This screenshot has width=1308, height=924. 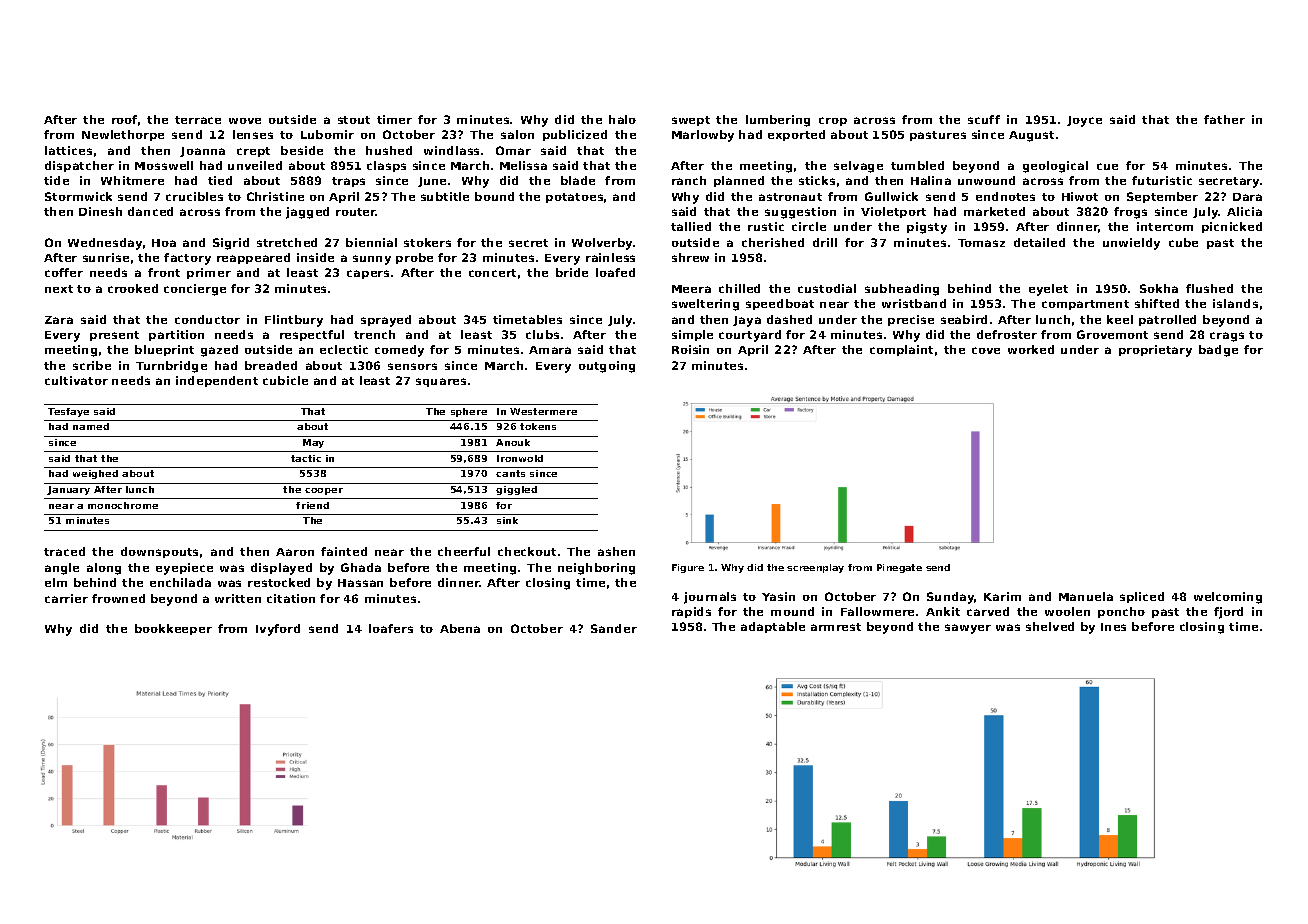 What do you see at coordinates (1050, 626) in the screenshot?
I see `shelved` at bounding box center [1050, 626].
